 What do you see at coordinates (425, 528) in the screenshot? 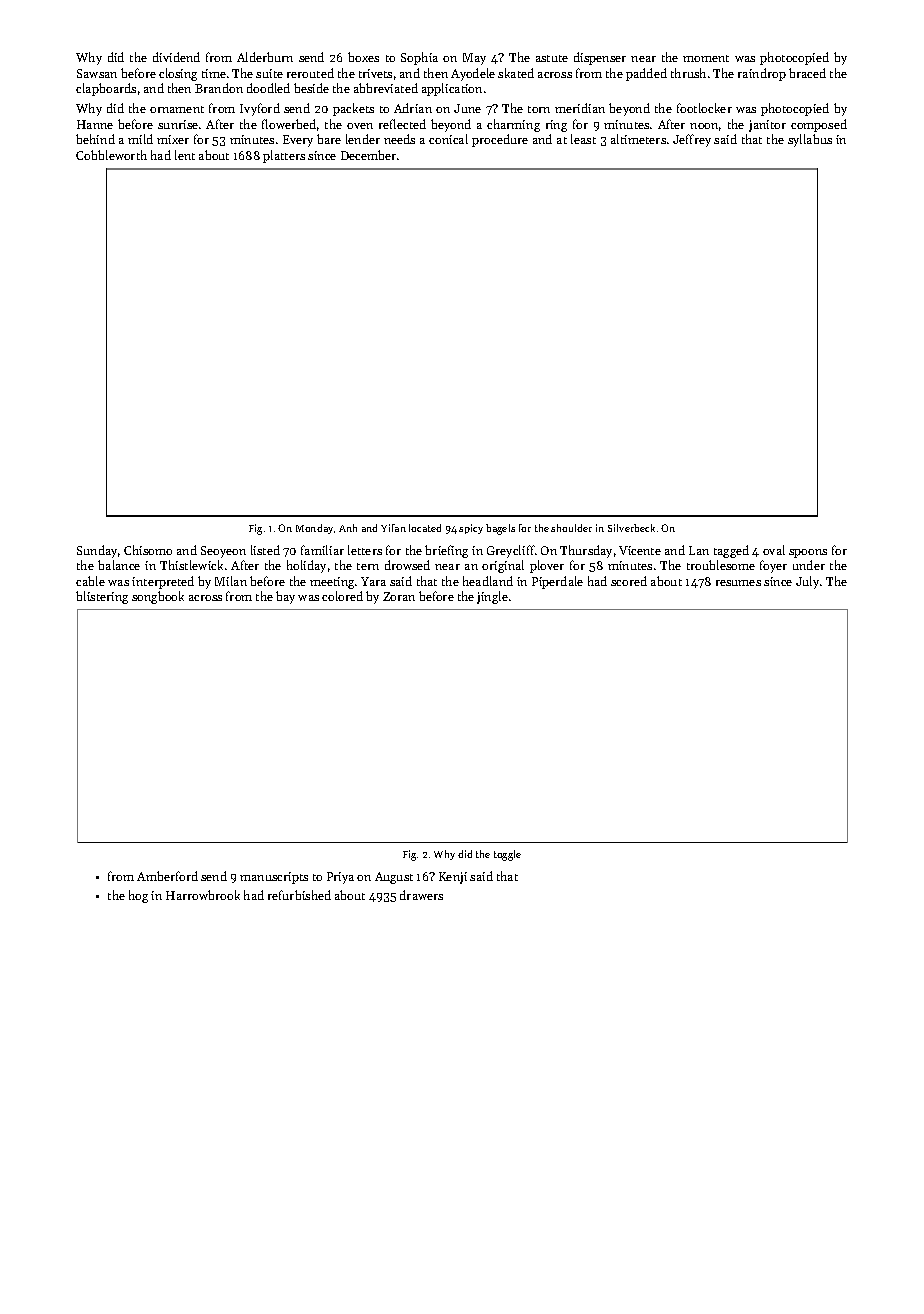
I see `located` at bounding box center [425, 528].
